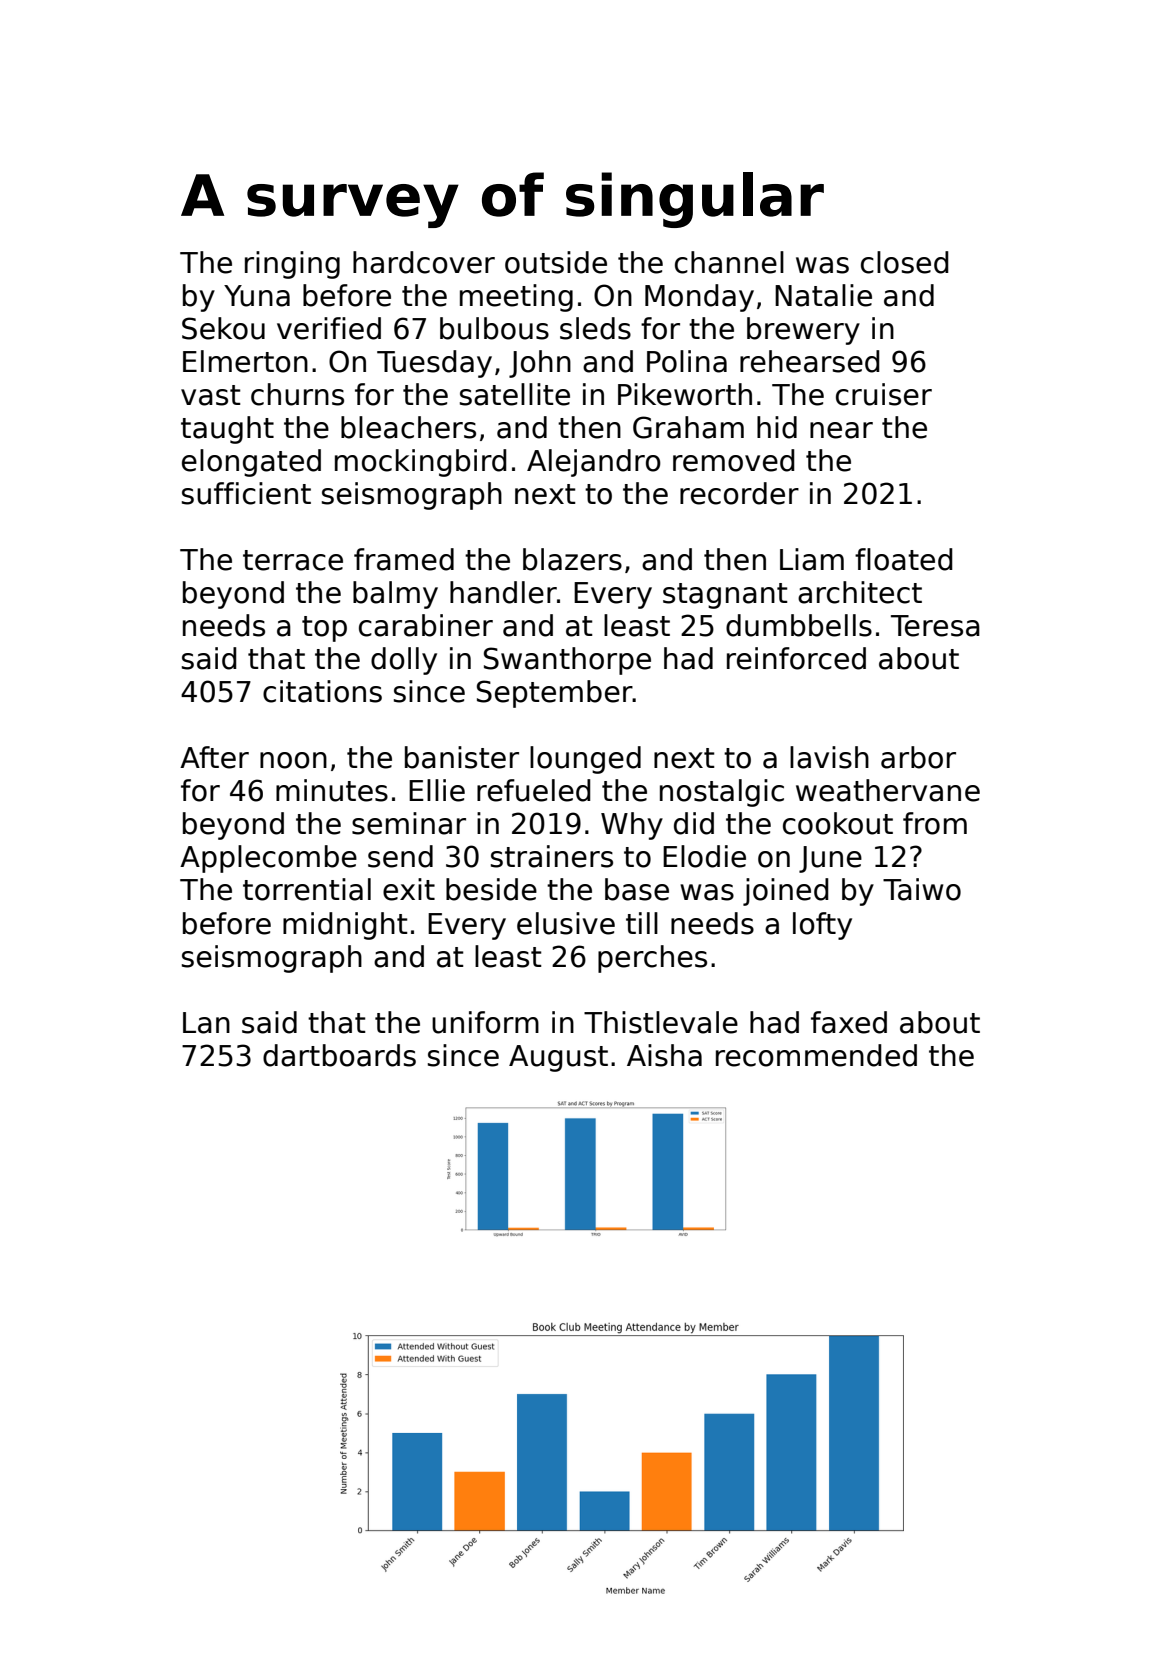 The image size is (1165, 1654). What do you see at coordinates (935, 823) in the page?
I see `from` at bounding box center [935, 823].
